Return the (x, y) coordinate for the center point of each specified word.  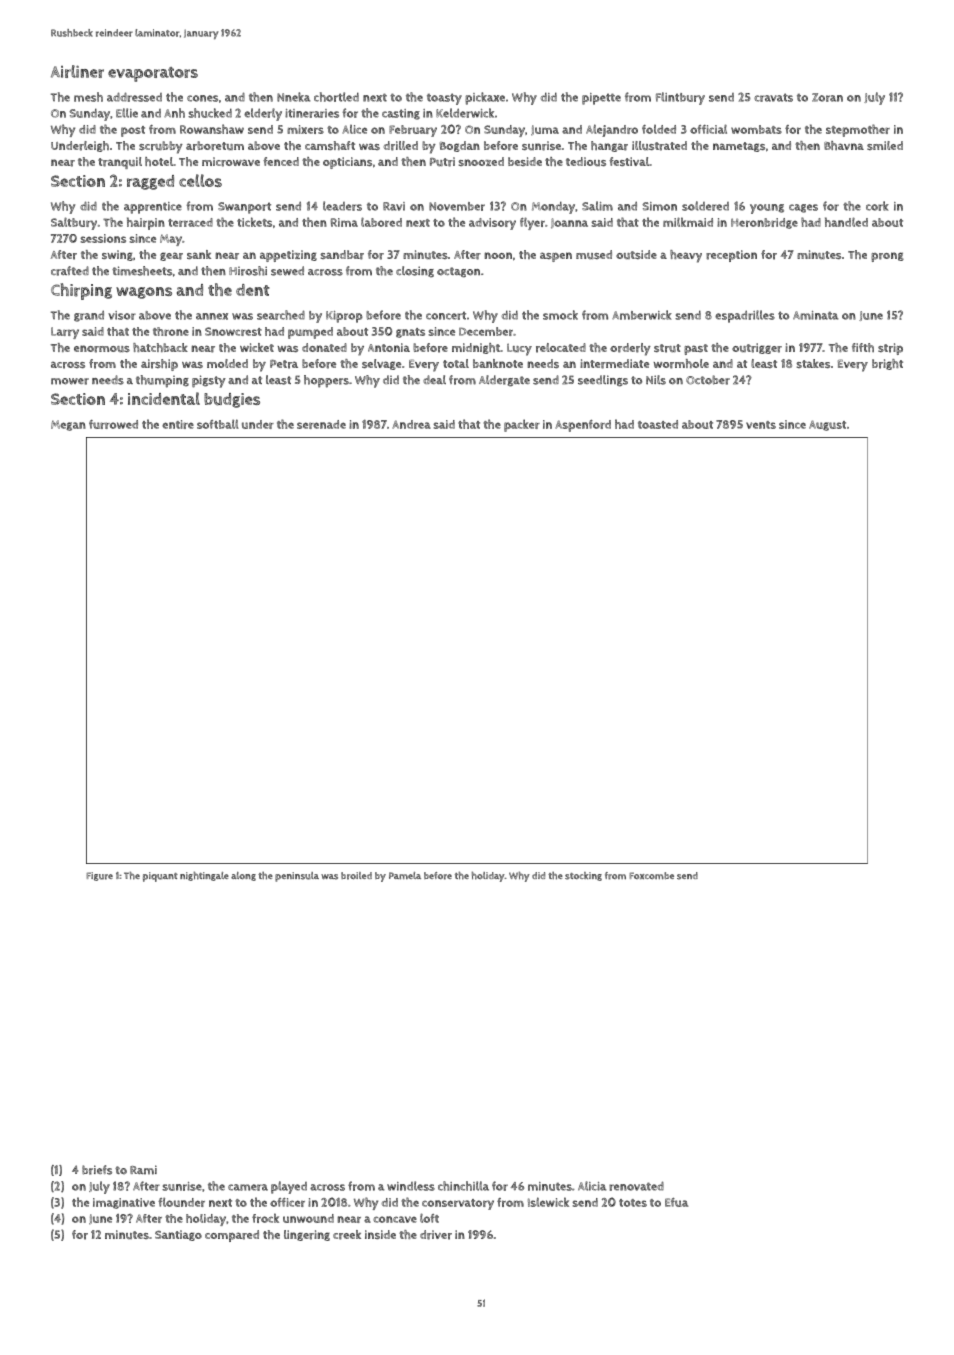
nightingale (204, 876)
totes (633, 1203)
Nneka (293, 97)
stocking (583, 876)
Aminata (815, 315)
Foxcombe (651, 875)
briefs (97, 1170)
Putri (442, 162)
